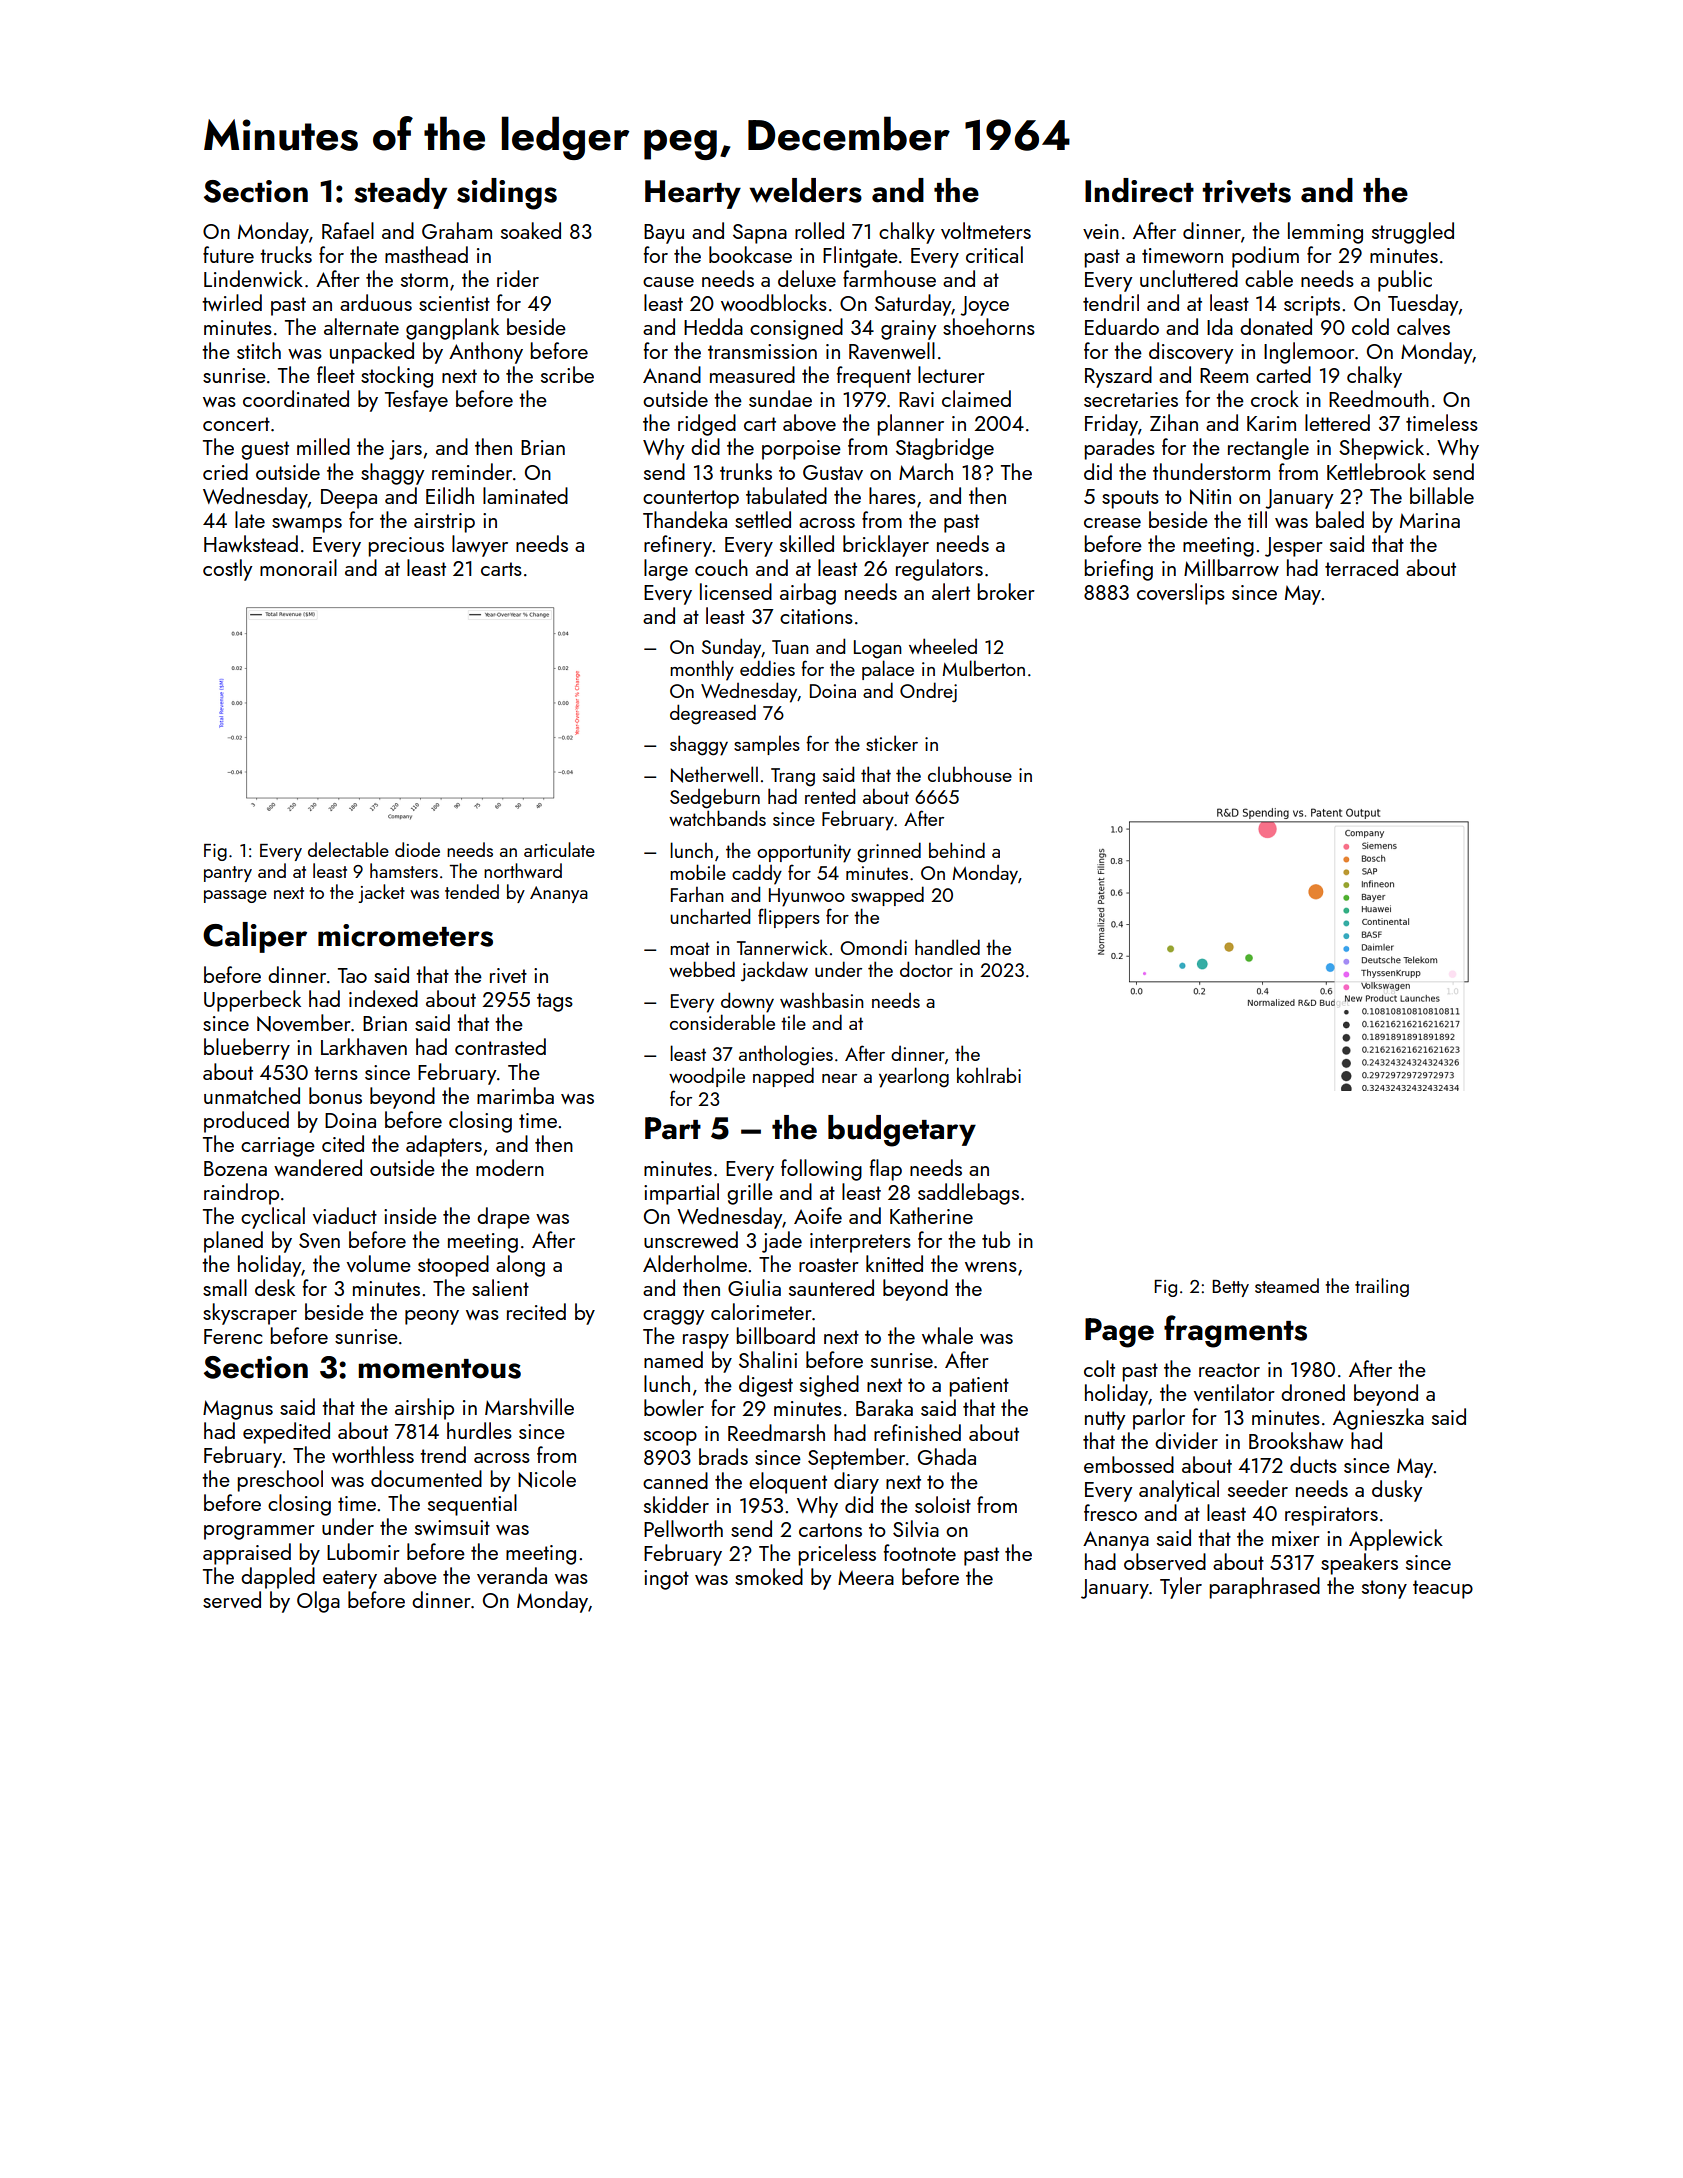  Describe the element at coordinates (1340, 519) in the page. I see `baled` at that location.
